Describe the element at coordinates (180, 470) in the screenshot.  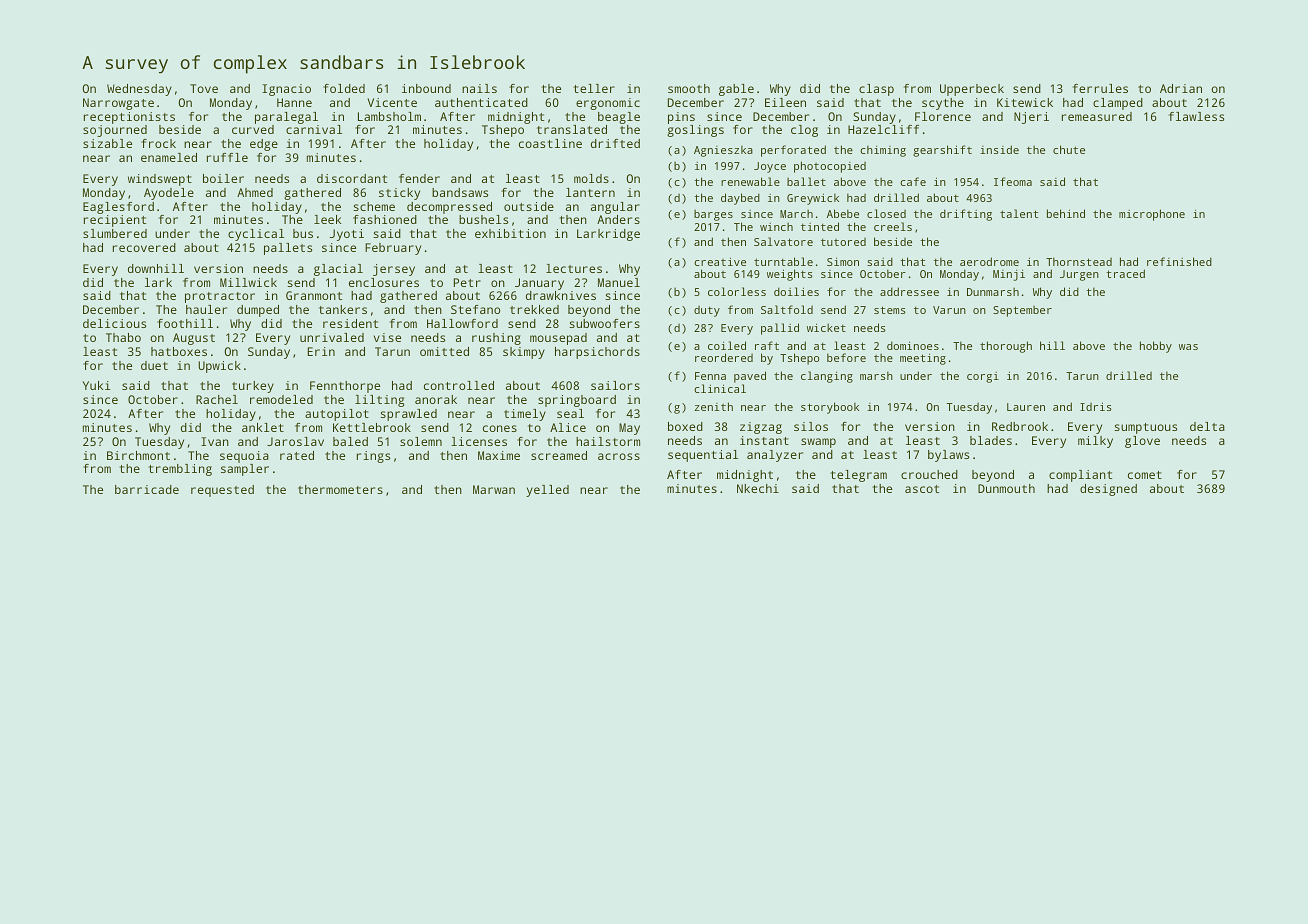
I see `trembling` at that location.
